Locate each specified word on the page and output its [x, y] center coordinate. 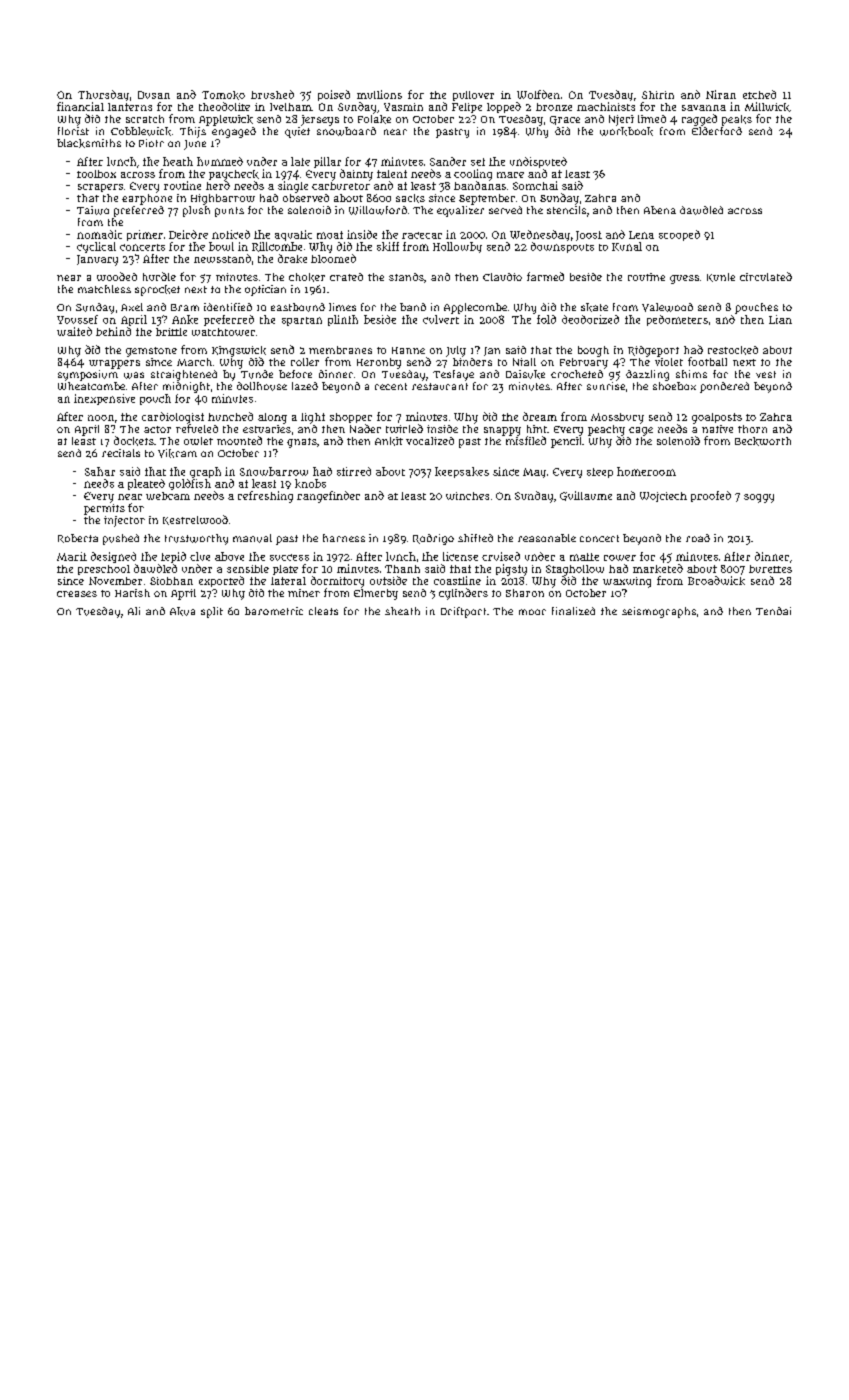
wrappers [114, 364]
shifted [475, 538]
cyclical [96, 247]
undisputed [538, 162]
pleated [146, 484]
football [707, 361]
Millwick [767, 107]
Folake [374, 119]
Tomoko [223, 95]
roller [305, 362]
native [717, 429]
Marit [72, 556]
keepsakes [462, 472]
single [293, 187]
